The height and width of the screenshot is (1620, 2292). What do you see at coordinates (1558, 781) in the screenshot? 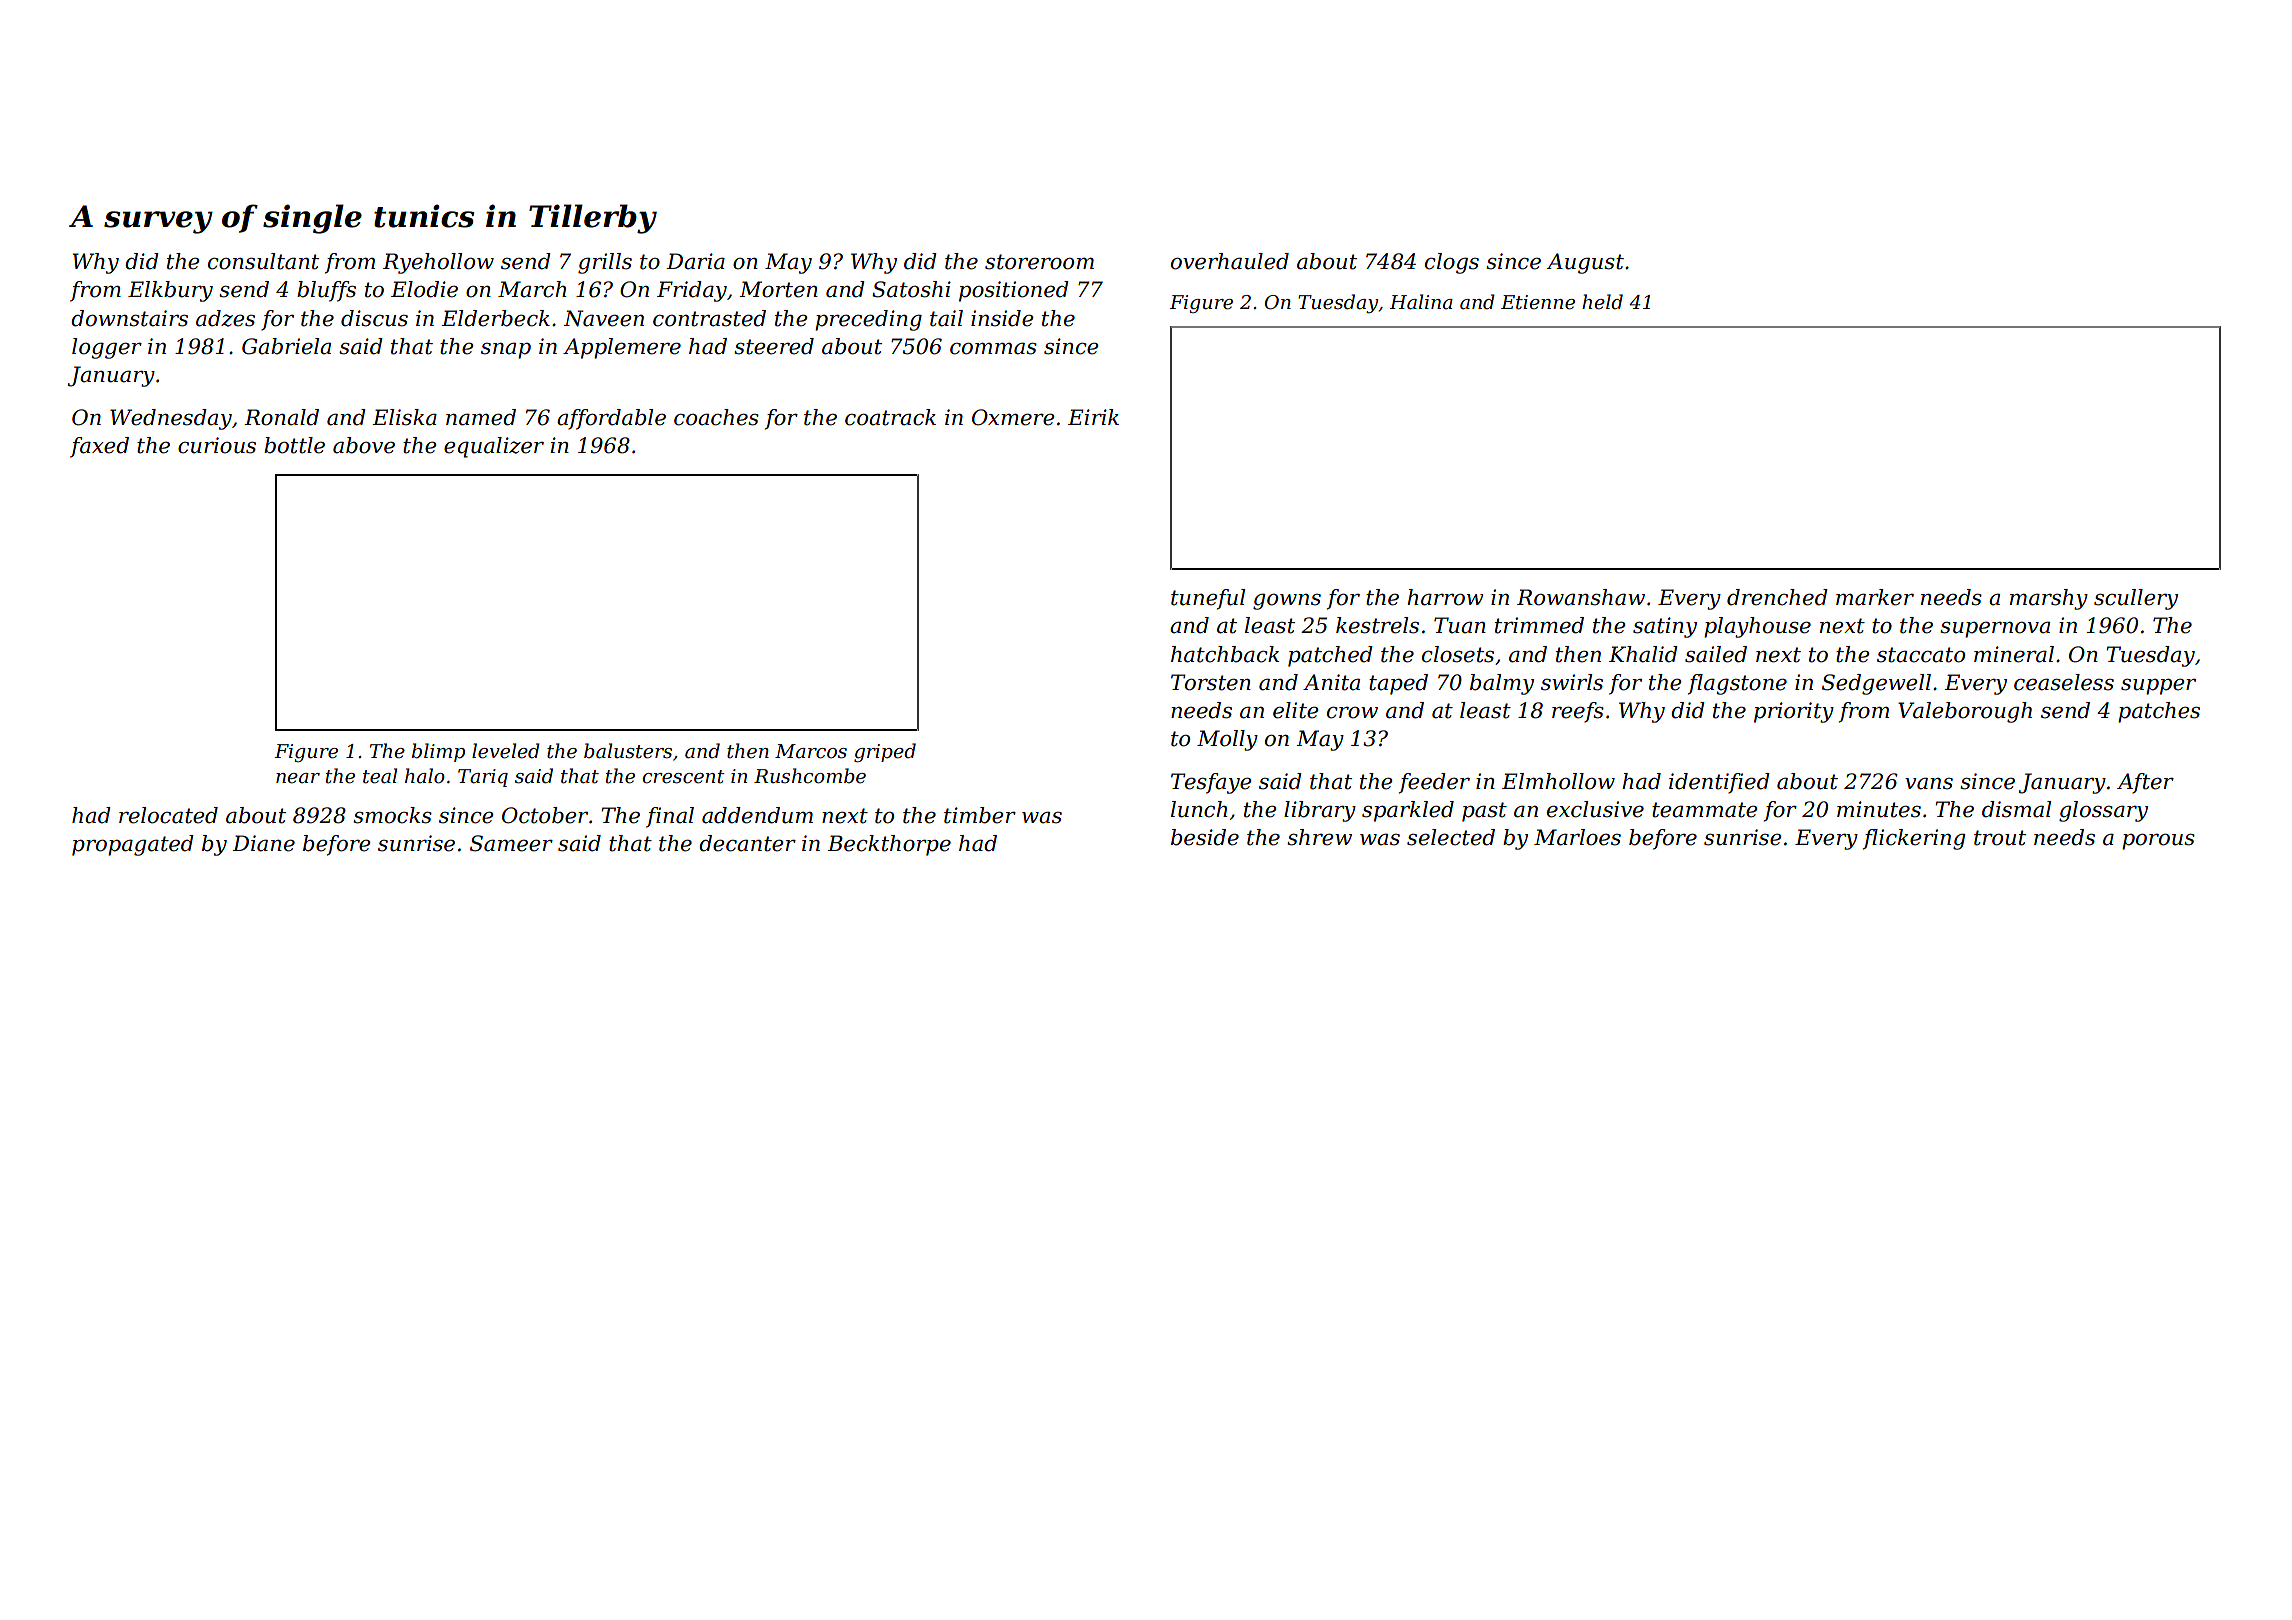
I see `Elmhollow` at bounding box center [1558, 781].
